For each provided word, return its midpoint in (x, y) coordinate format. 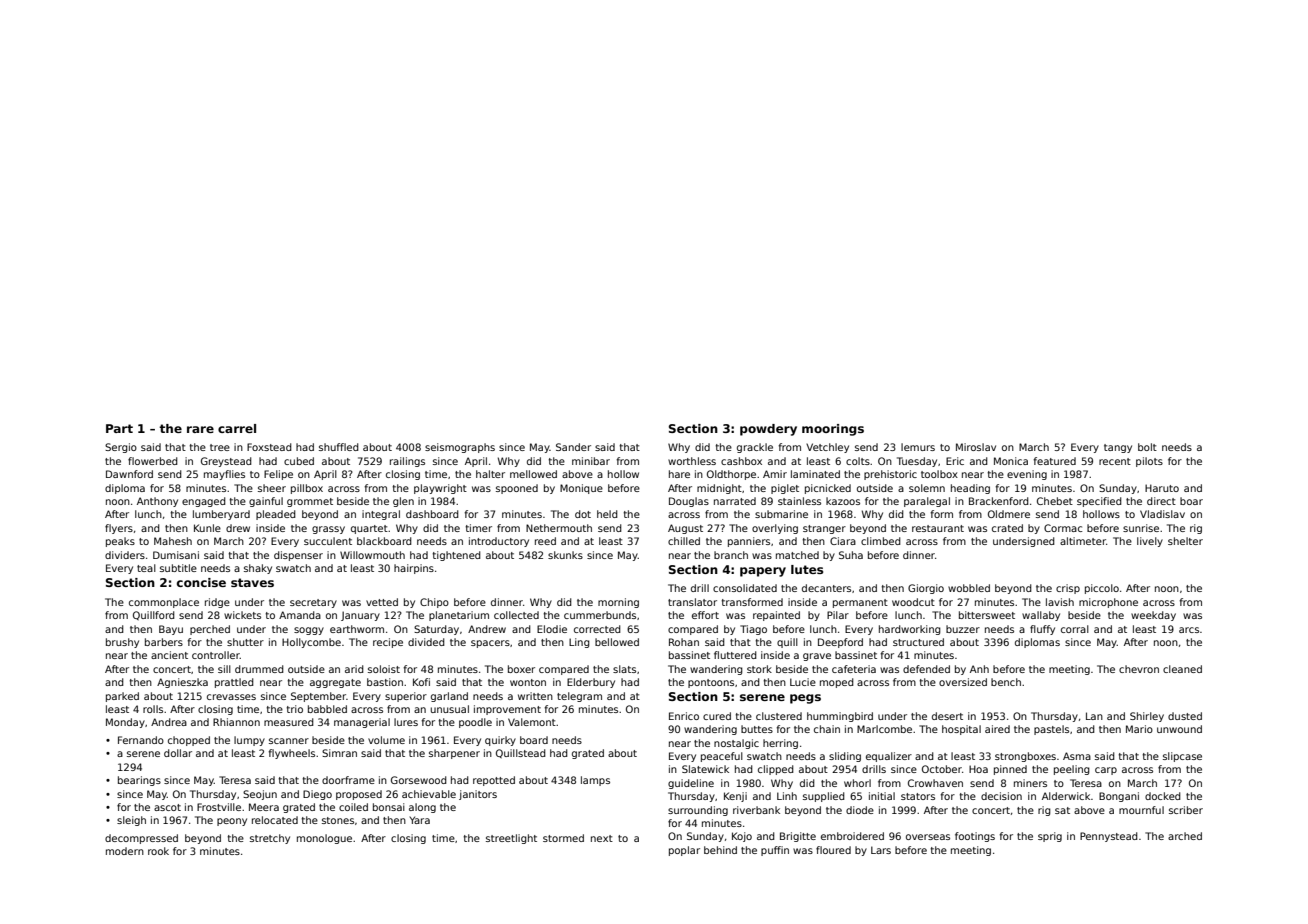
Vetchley (827, 448)
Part (119, 428)
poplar (684, 851)
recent (1115, 461)
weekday (1153, 616)
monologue (324, 839)
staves (252, 582)
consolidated (745, 588)
